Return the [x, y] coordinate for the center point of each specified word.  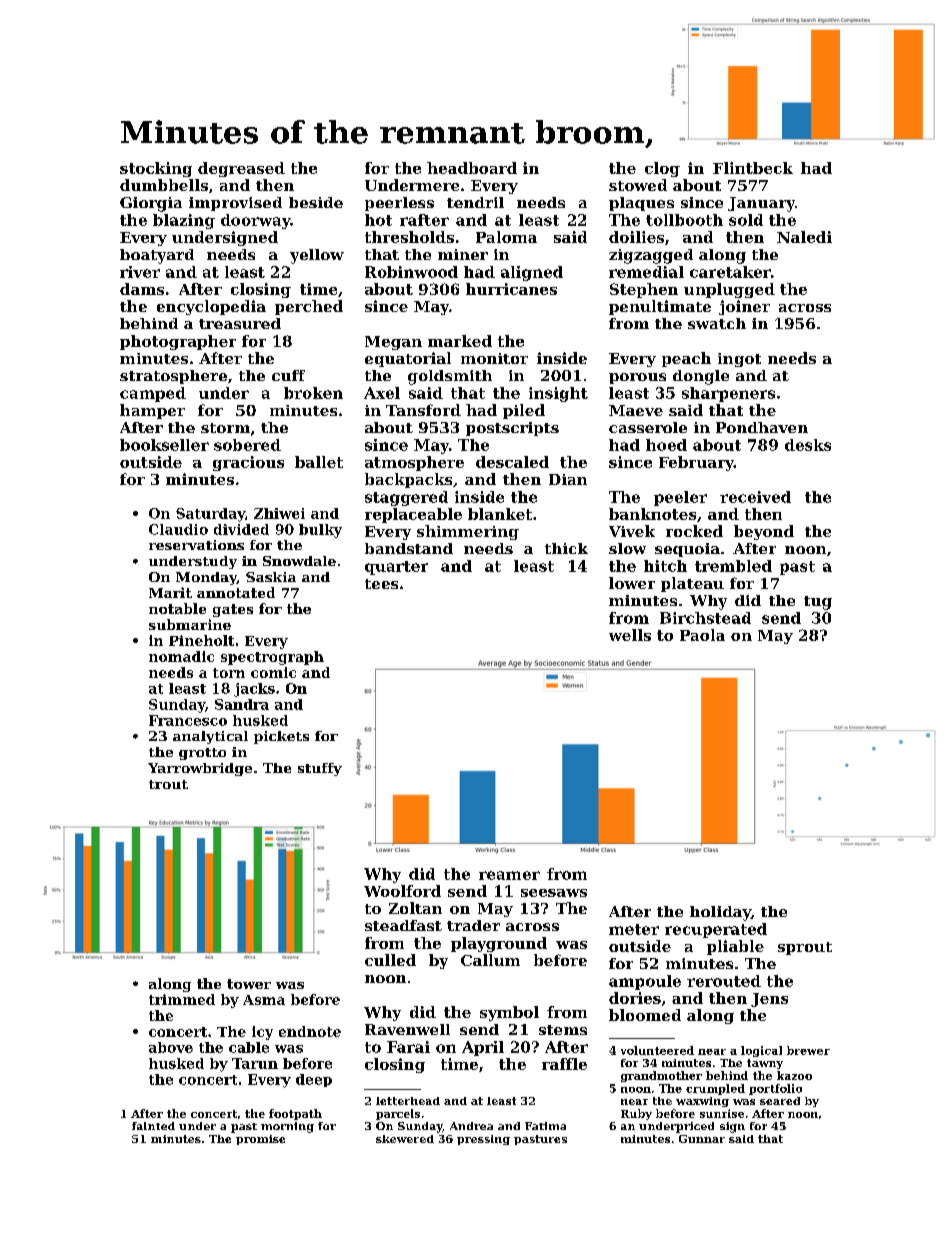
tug [818, 603]
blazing [184, 221]
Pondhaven [762, 427]
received [755, 497]
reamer [509, 875]
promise [260, 1140]
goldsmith [450, 377]
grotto [202, 754]
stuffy [320, 769]
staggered [406, 498]
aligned [532, 273]
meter [634, 929]
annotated [236, 592]
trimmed [182, 999]
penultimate [660, 307]
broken [313, 393]
